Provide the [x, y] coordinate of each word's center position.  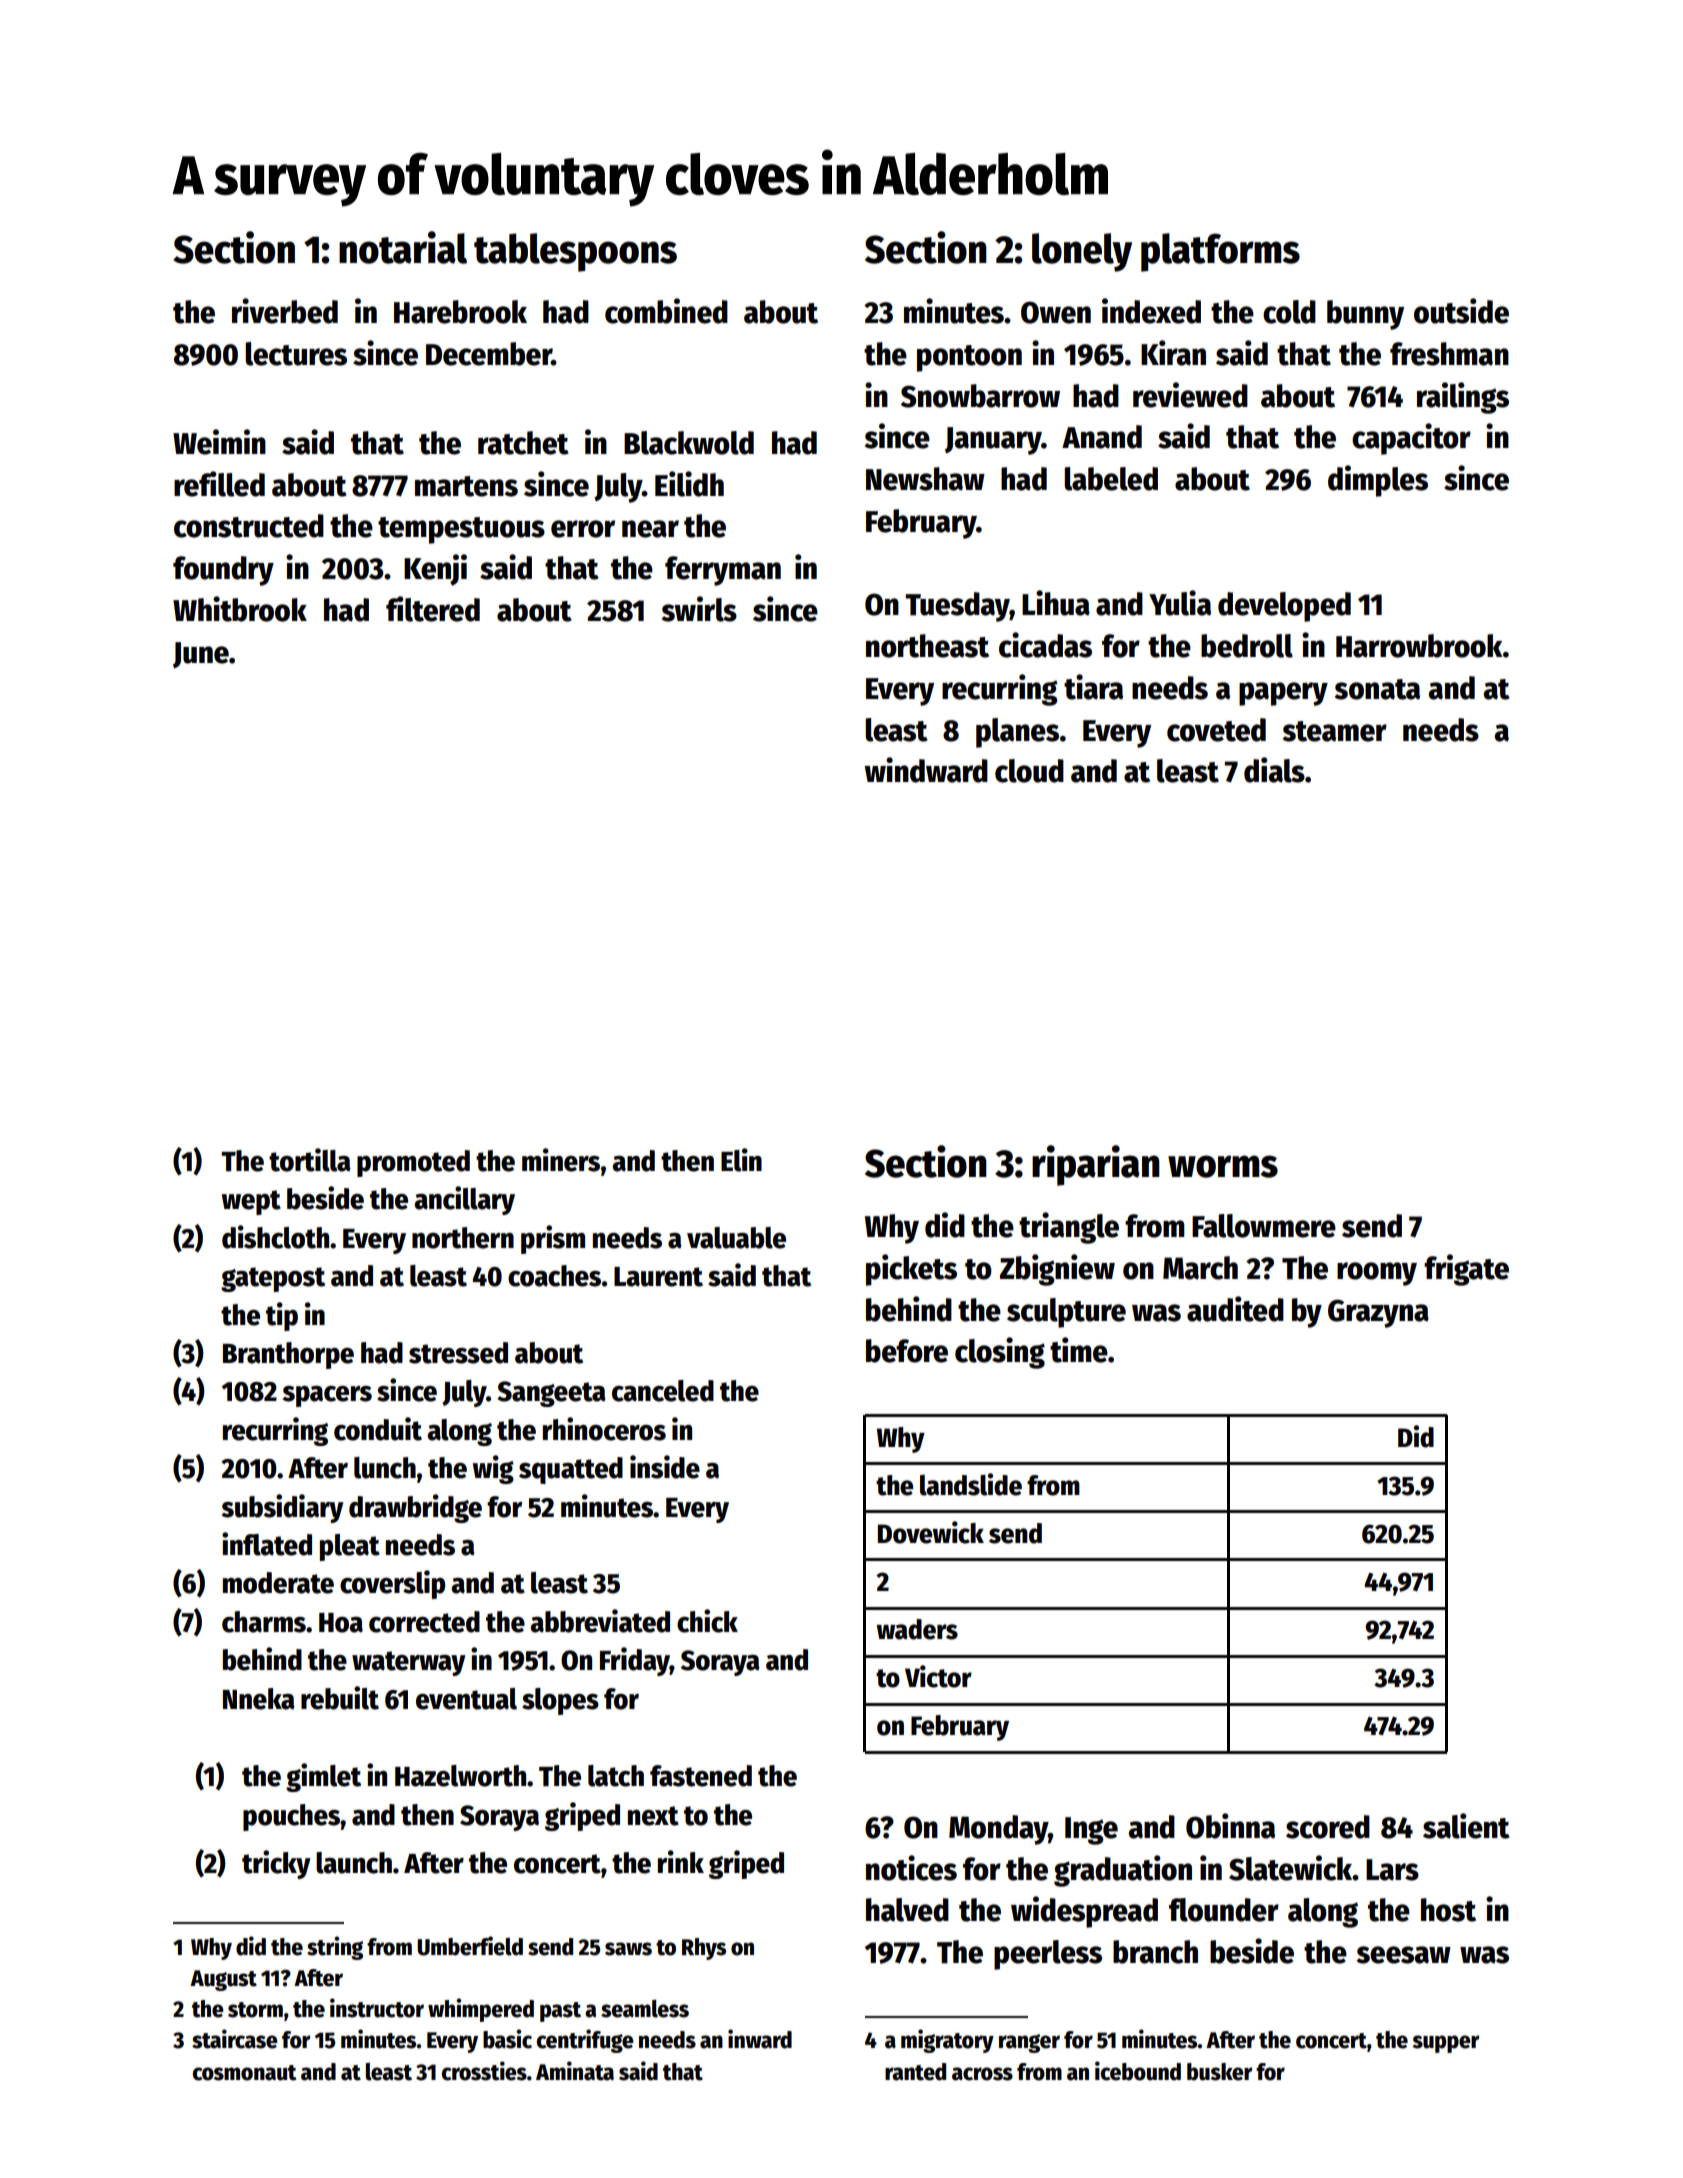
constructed [249, 526]
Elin [741, 1160]
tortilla [310, 1160]
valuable [736, 1238]
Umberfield [470, 1946]
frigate [1466, 1270]
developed [1284, 607]
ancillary [464, 1200]
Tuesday [957, 607]
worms [1223, 1166]
